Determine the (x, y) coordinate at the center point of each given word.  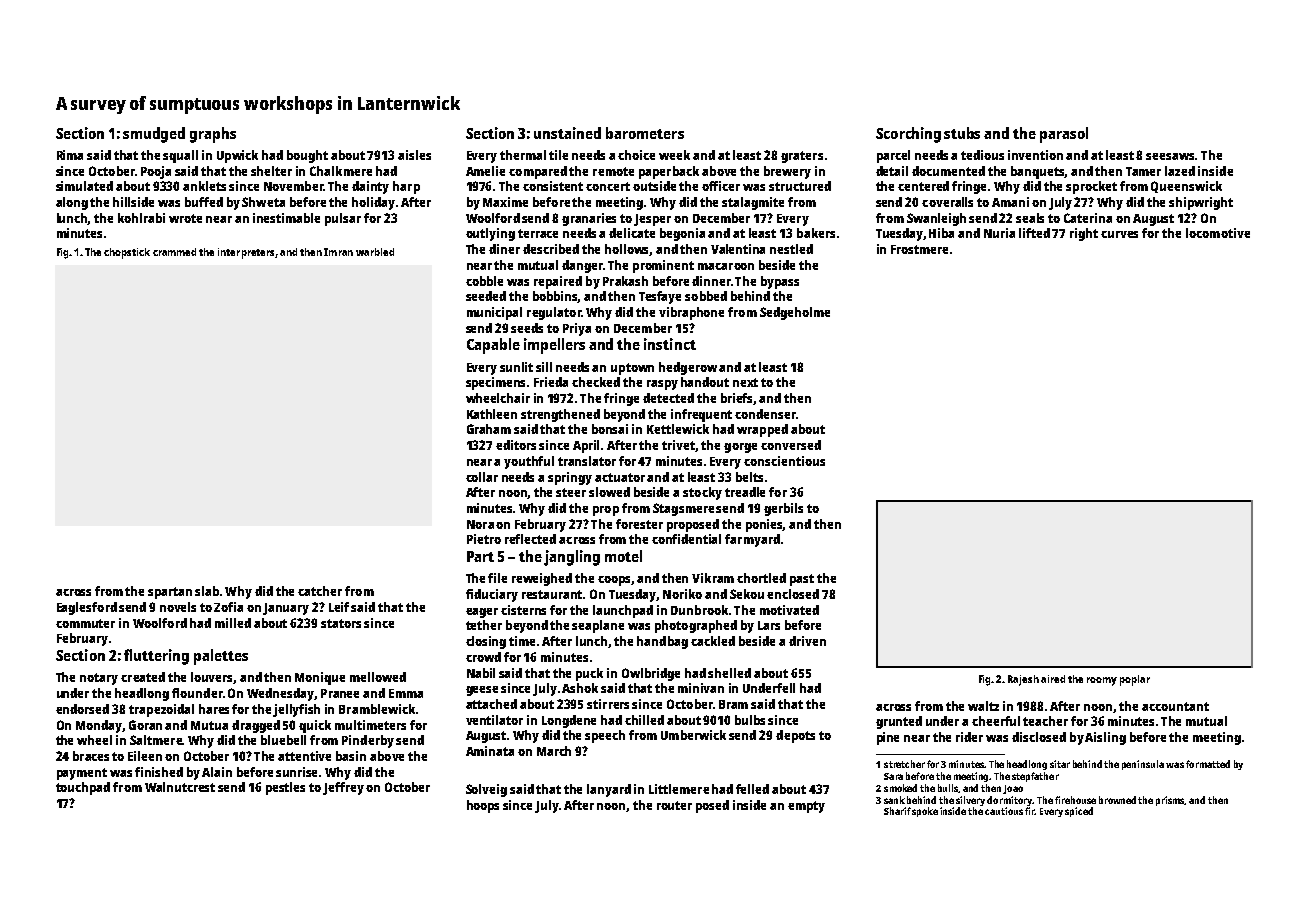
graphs (213, 135)
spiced (1079, 812)
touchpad (83, 788)
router (674, 805)
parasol (1064, 135)
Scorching (908, 135)
